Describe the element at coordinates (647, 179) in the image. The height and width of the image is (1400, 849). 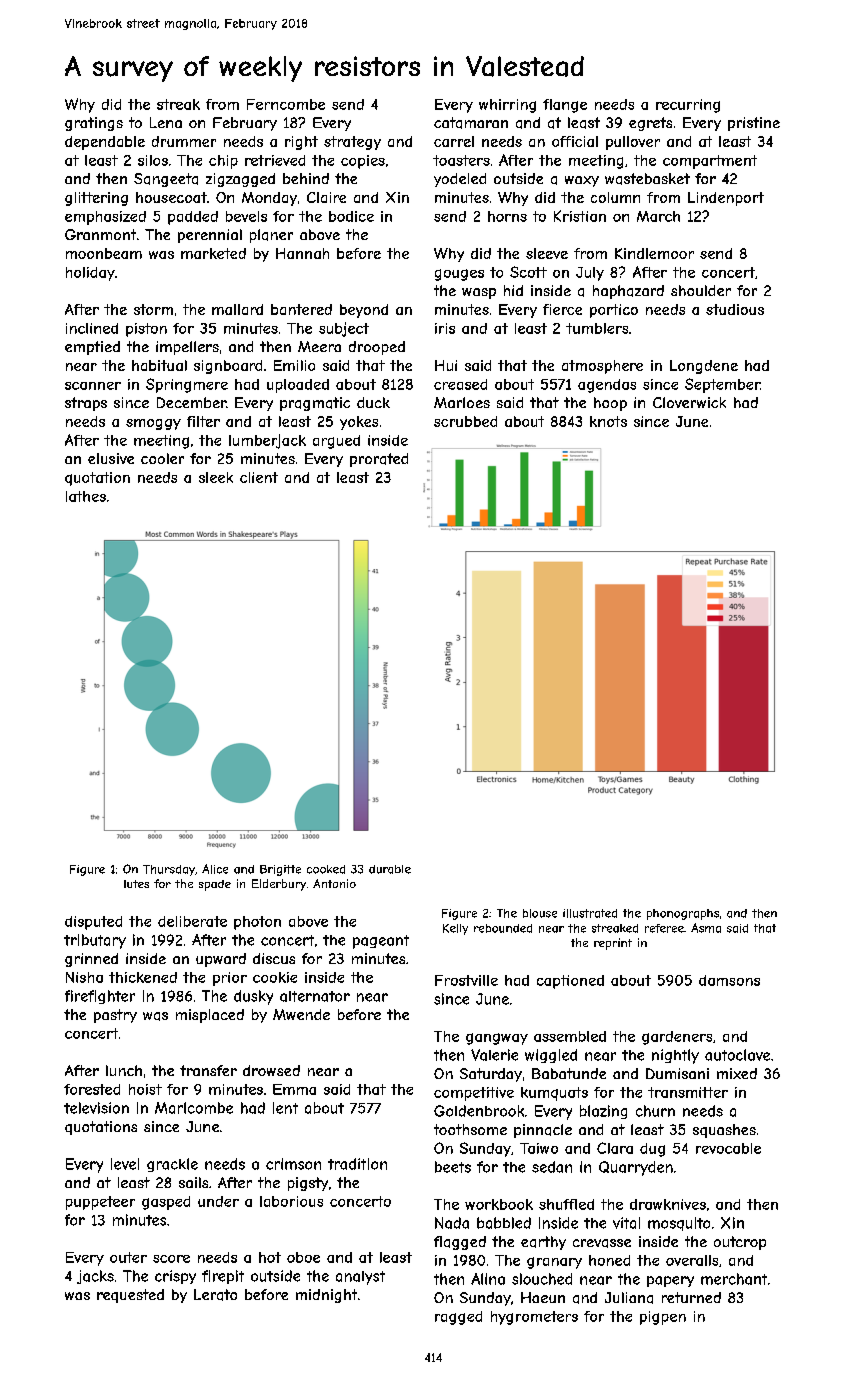
I see `wastebasket` at that location.
